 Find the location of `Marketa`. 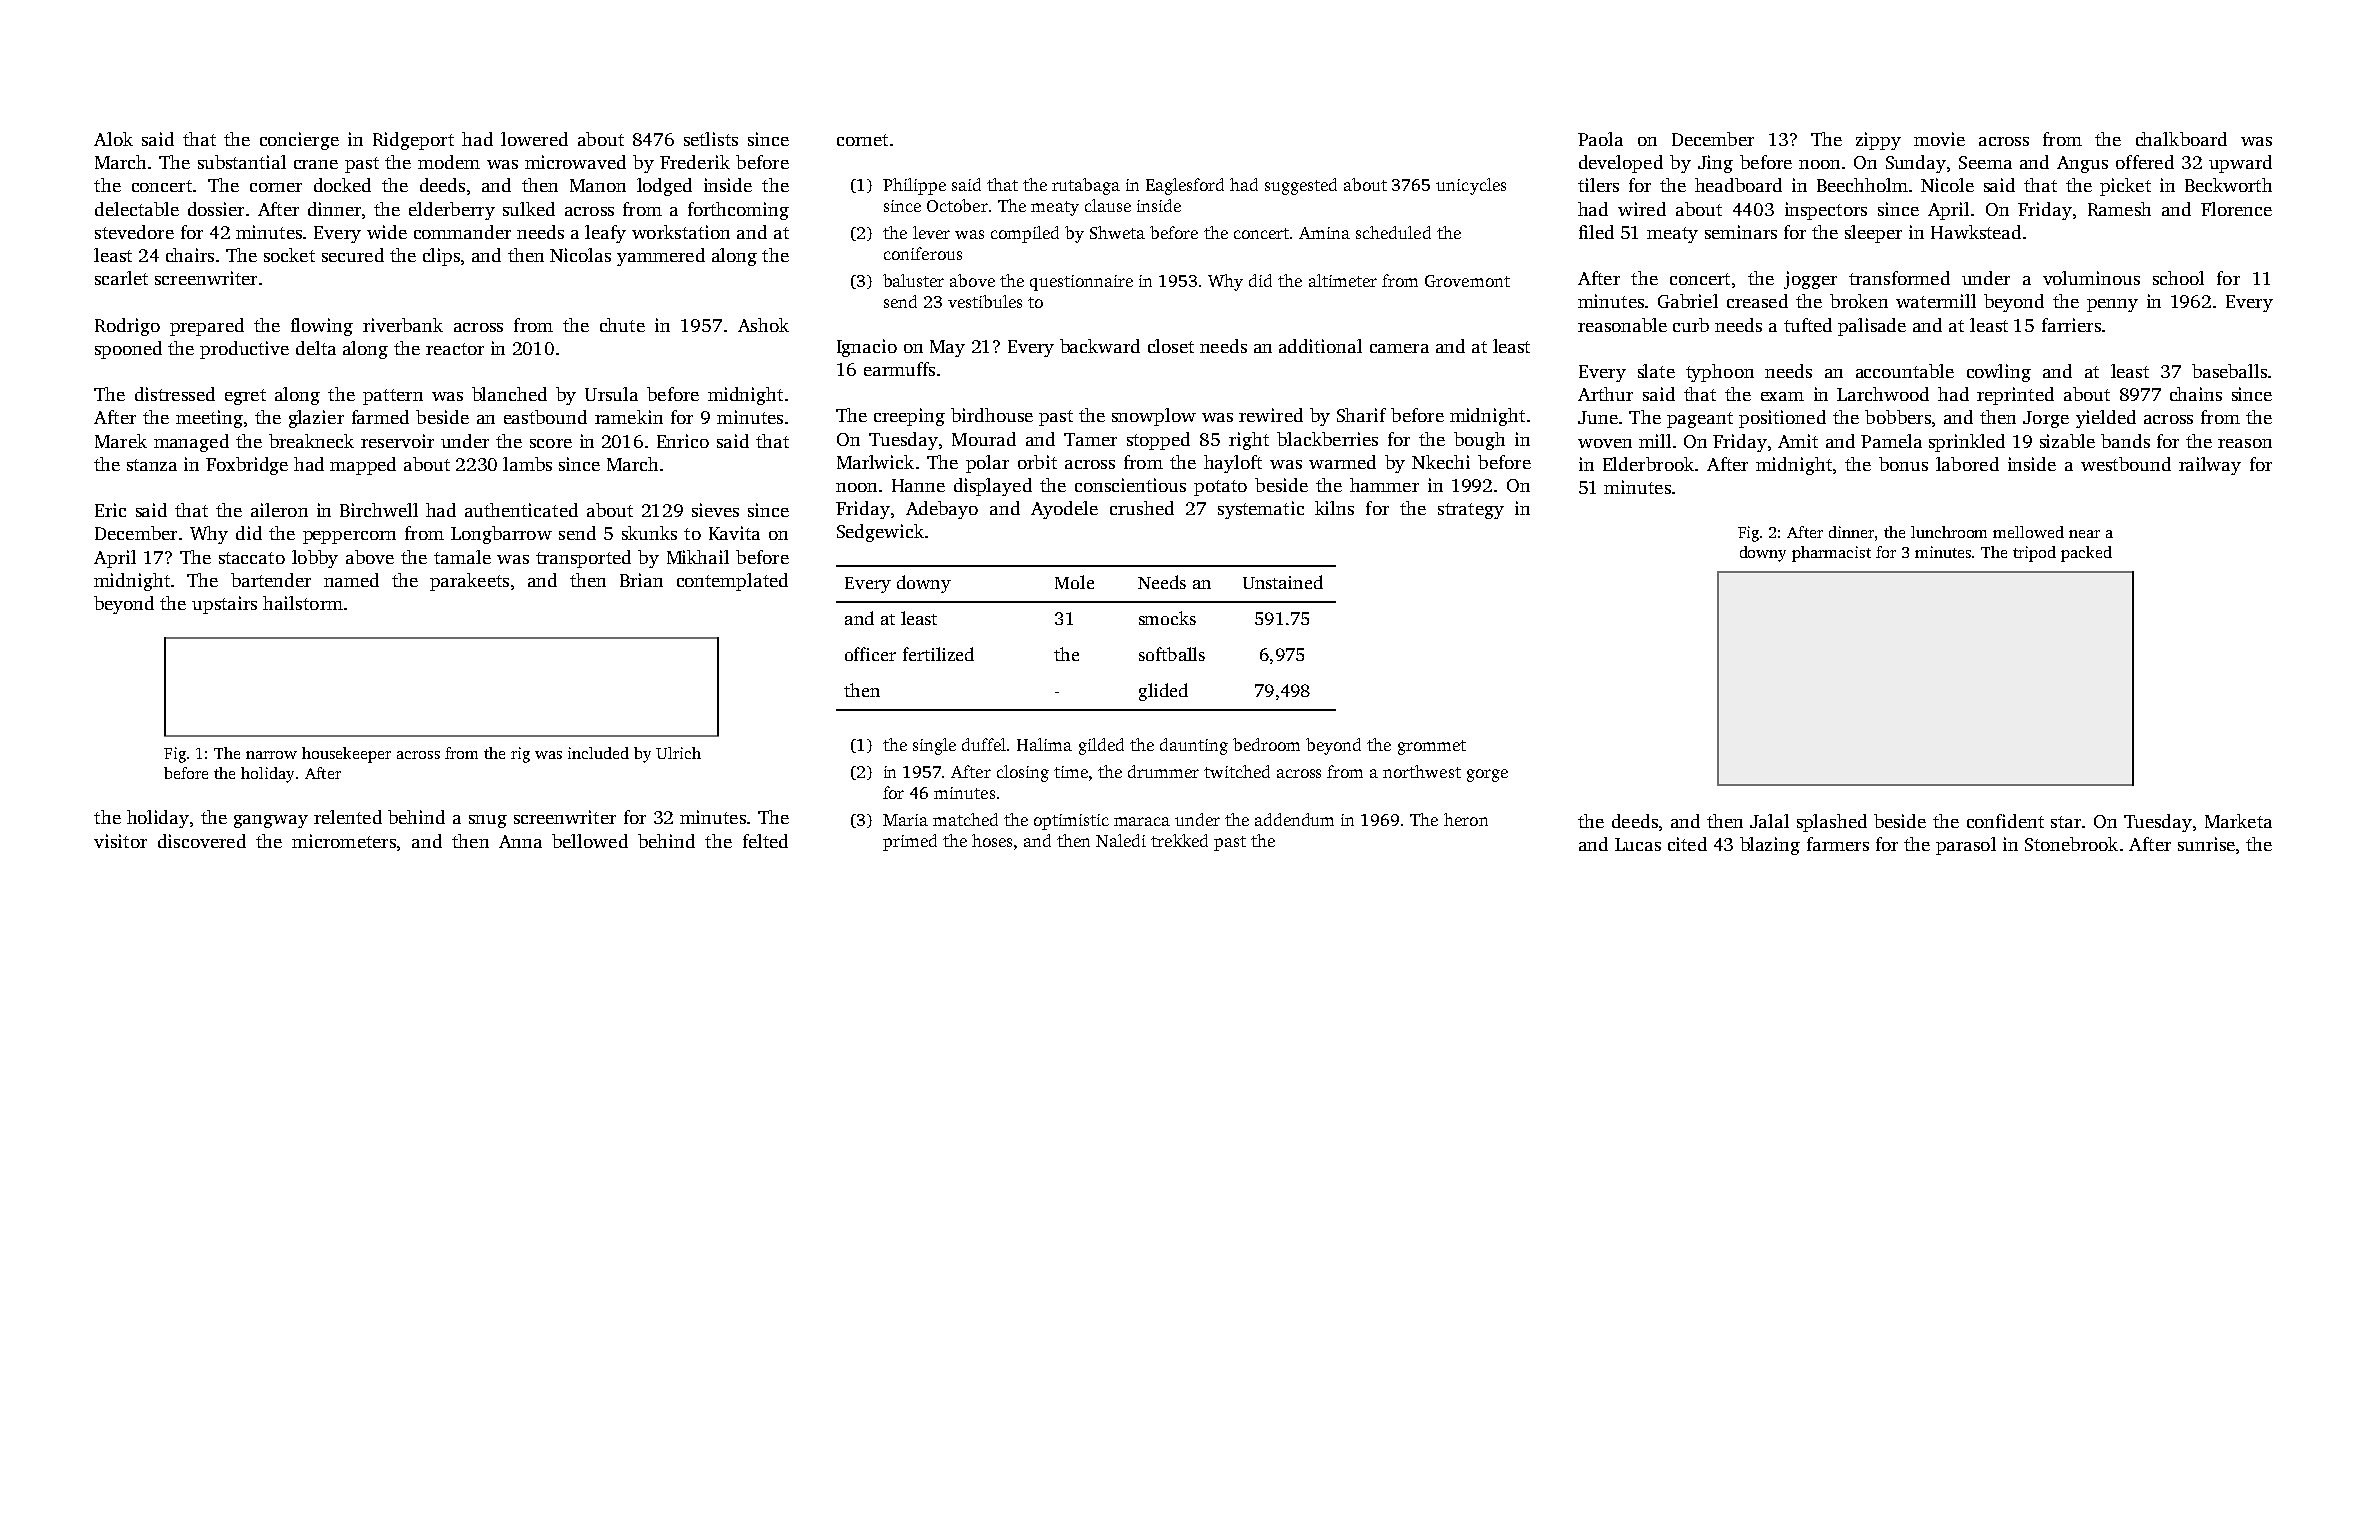

Marketa is located at coordinates (2238, 821).
